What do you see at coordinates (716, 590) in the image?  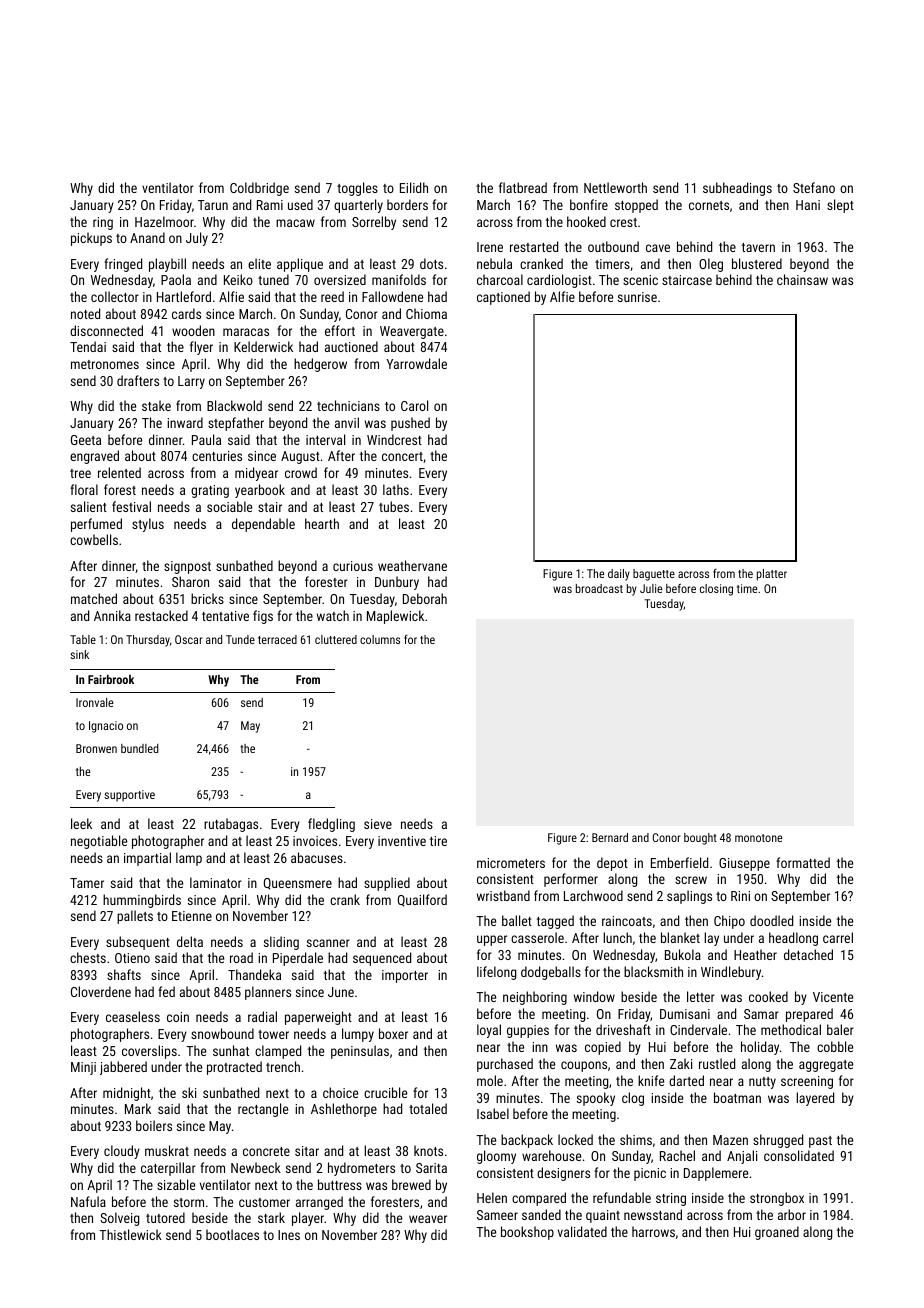 I see `closing` at bounding box center [716, 590].
